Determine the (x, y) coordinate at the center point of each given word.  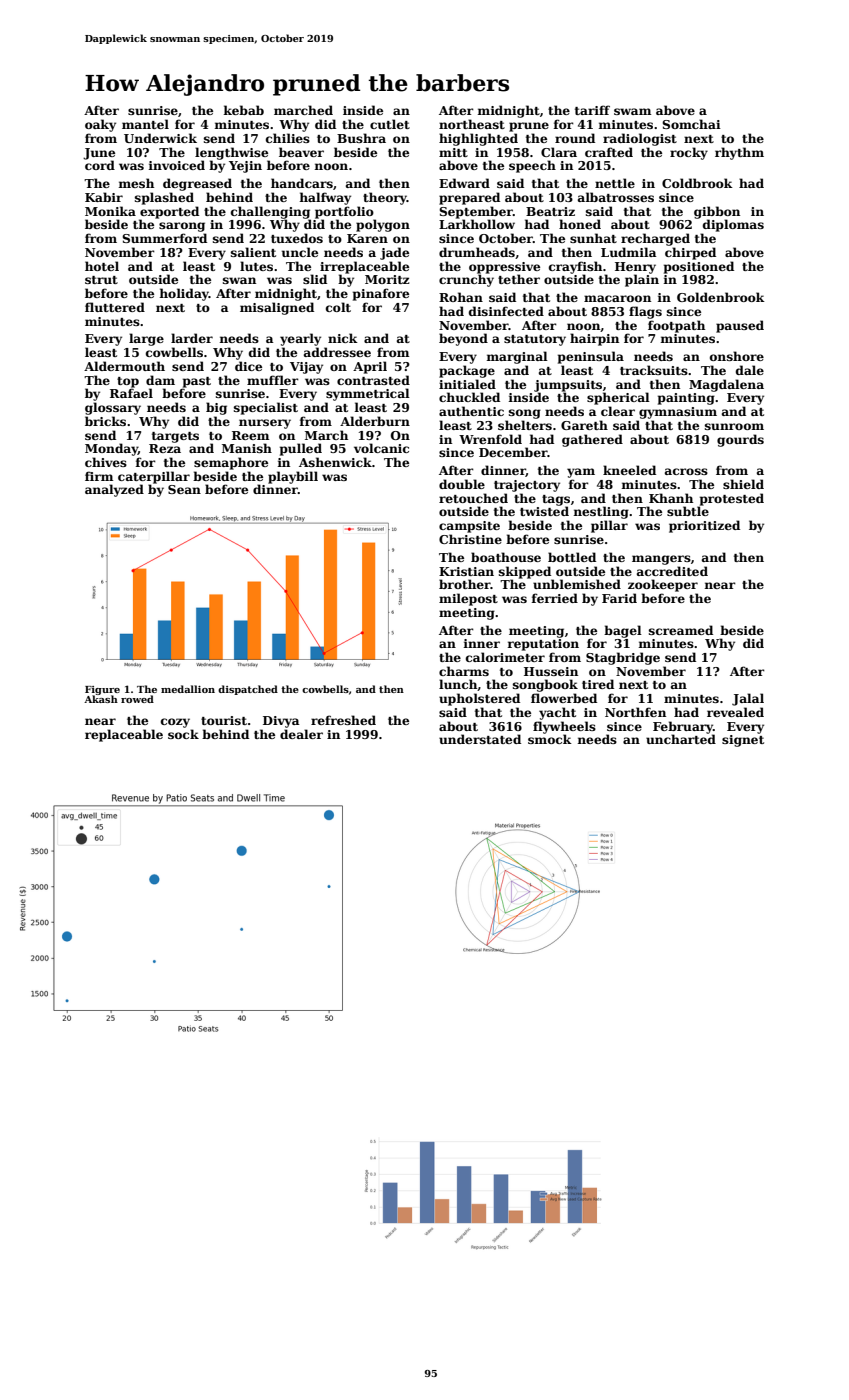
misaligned (277, 308)
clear (618, 411)
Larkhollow (477, 224)
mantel (145, 124)
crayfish (575, 267)
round (575, 138)
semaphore (231, 463)
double (462, 484)
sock (183, 734)
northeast (472, 124)
